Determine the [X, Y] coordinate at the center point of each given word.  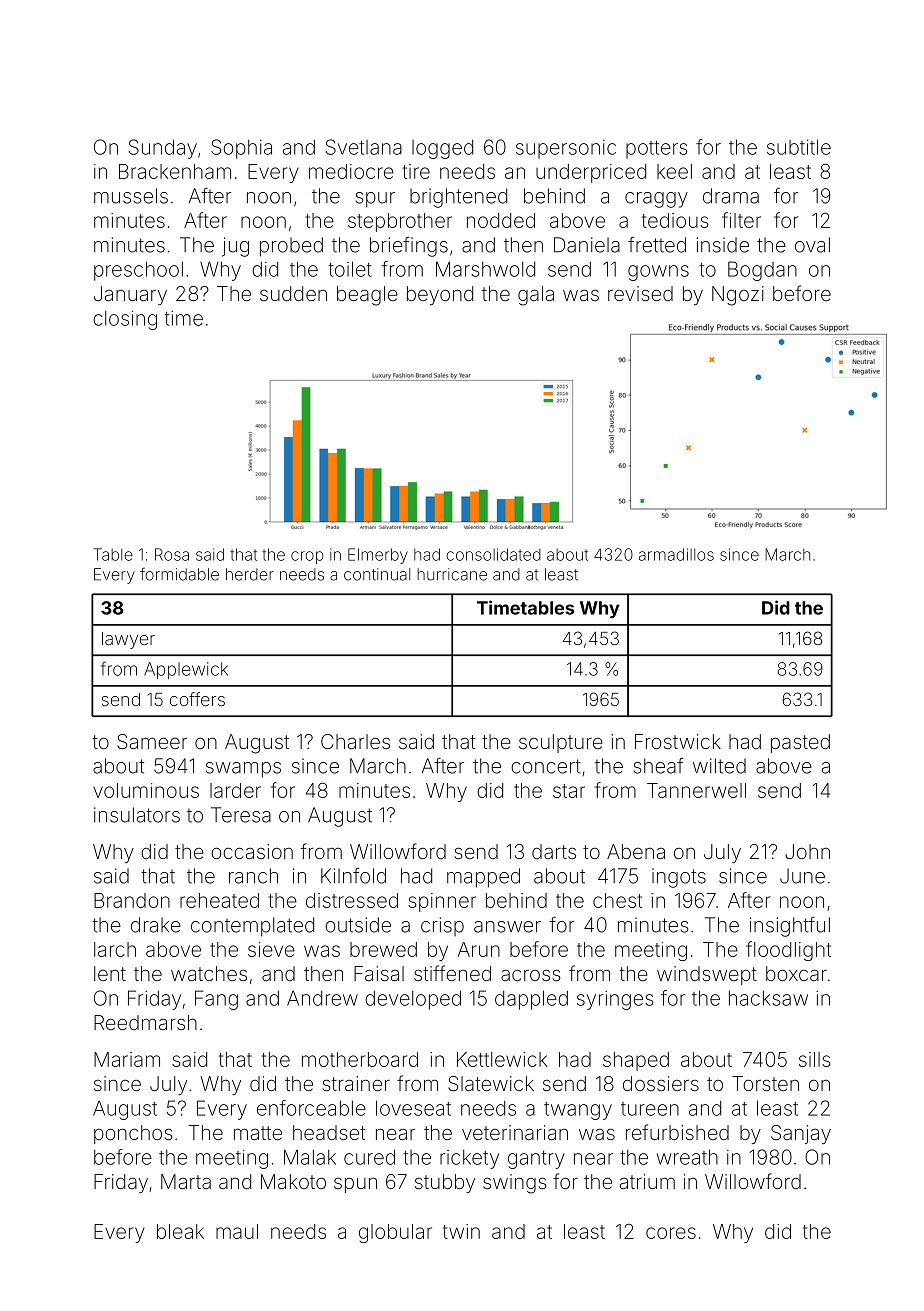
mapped [483, 878]
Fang [216, 1000]
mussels [131, 196]
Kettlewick [502, 1059]
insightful [790, 927]
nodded [501, 220]
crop [307, 557]
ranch [253, 876]
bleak [180, 1231]
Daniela [587, 245]
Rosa [172, 554]
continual [377, 574]
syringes [615, 1000]
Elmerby [378, 556]
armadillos [676, 554]
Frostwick [678, 741]
